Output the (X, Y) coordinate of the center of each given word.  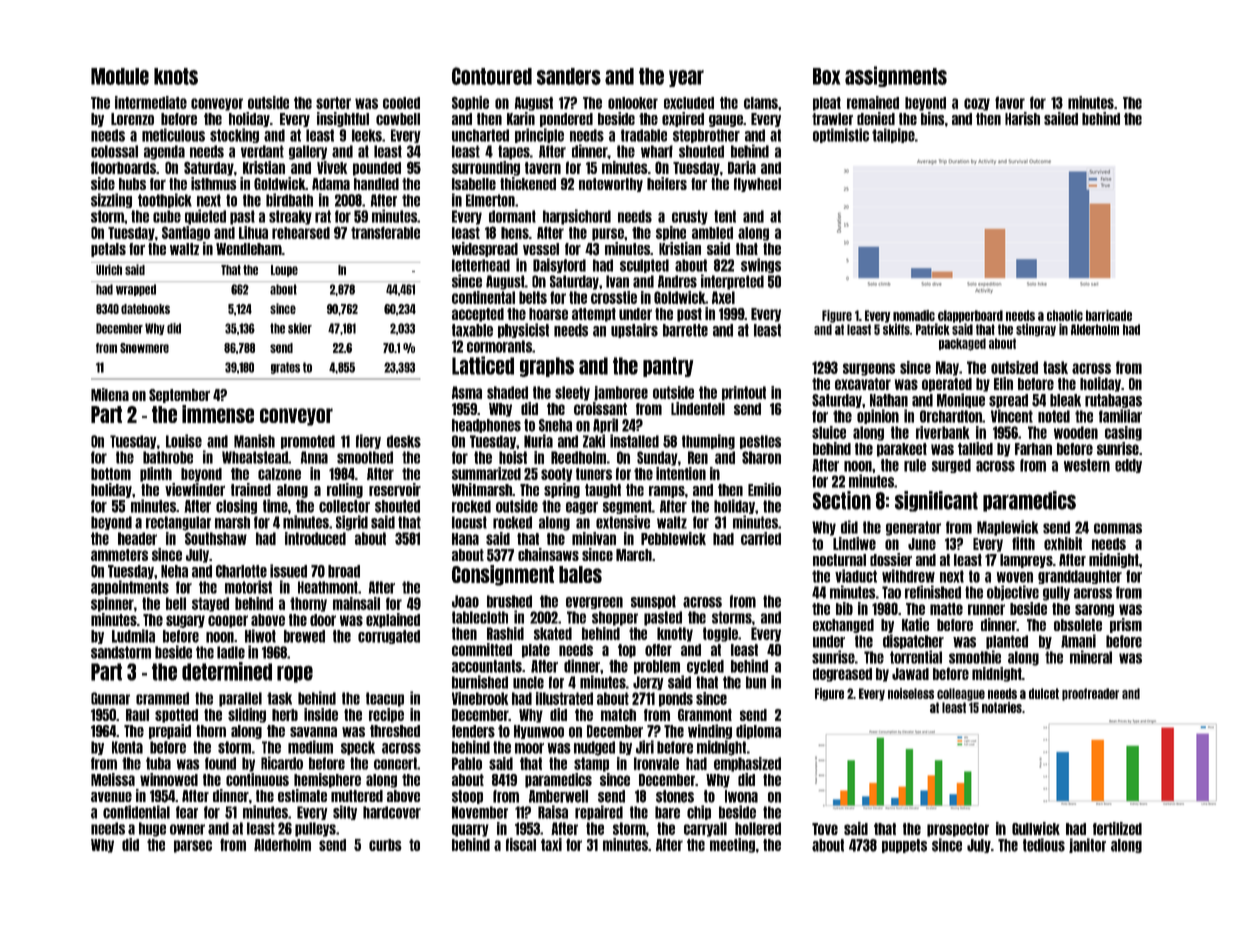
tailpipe (893, 135)
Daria (742, 167)
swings (761, 265)
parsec (193, 846)
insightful (343, 119)
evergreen (594, 603)
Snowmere (144, 348)
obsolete (1078, 625)
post (689, 315)
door (323, 620)
